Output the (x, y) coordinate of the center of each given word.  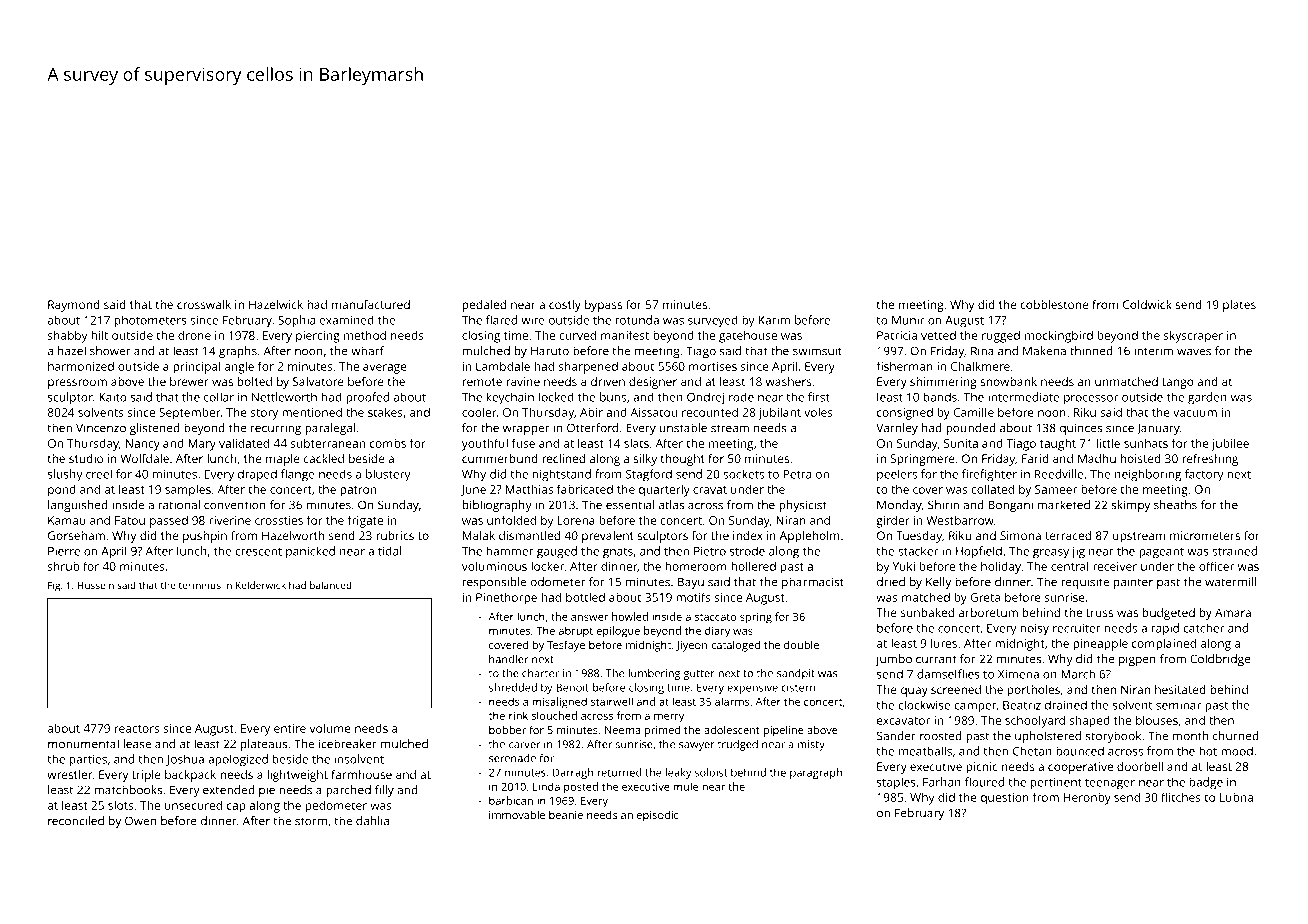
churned (1236, 736)
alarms (732, 701)
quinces (1081, 429)
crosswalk (204, 304)
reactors (137, 729)
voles (818, 412)
